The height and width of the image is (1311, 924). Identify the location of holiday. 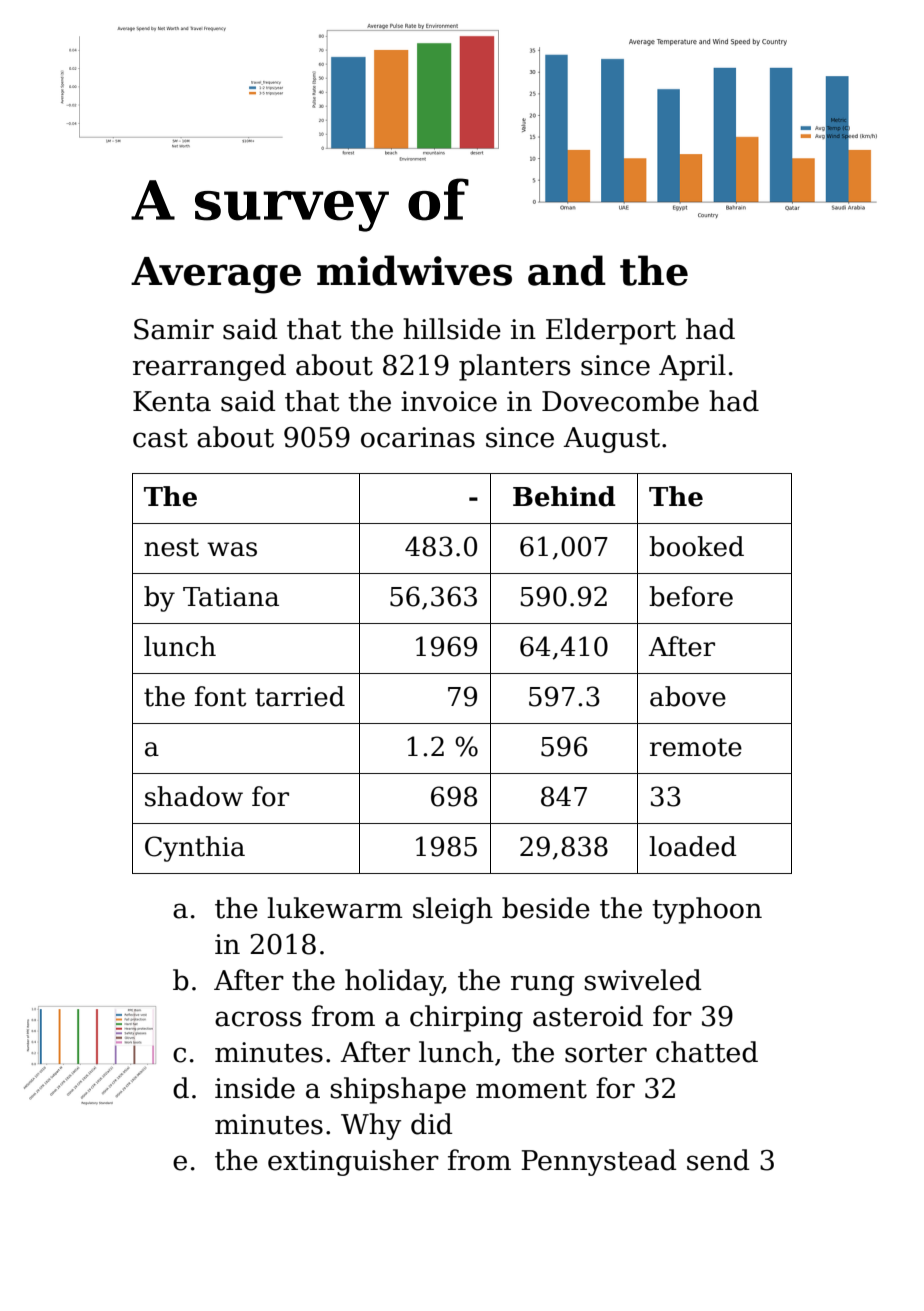
(394, 982).
